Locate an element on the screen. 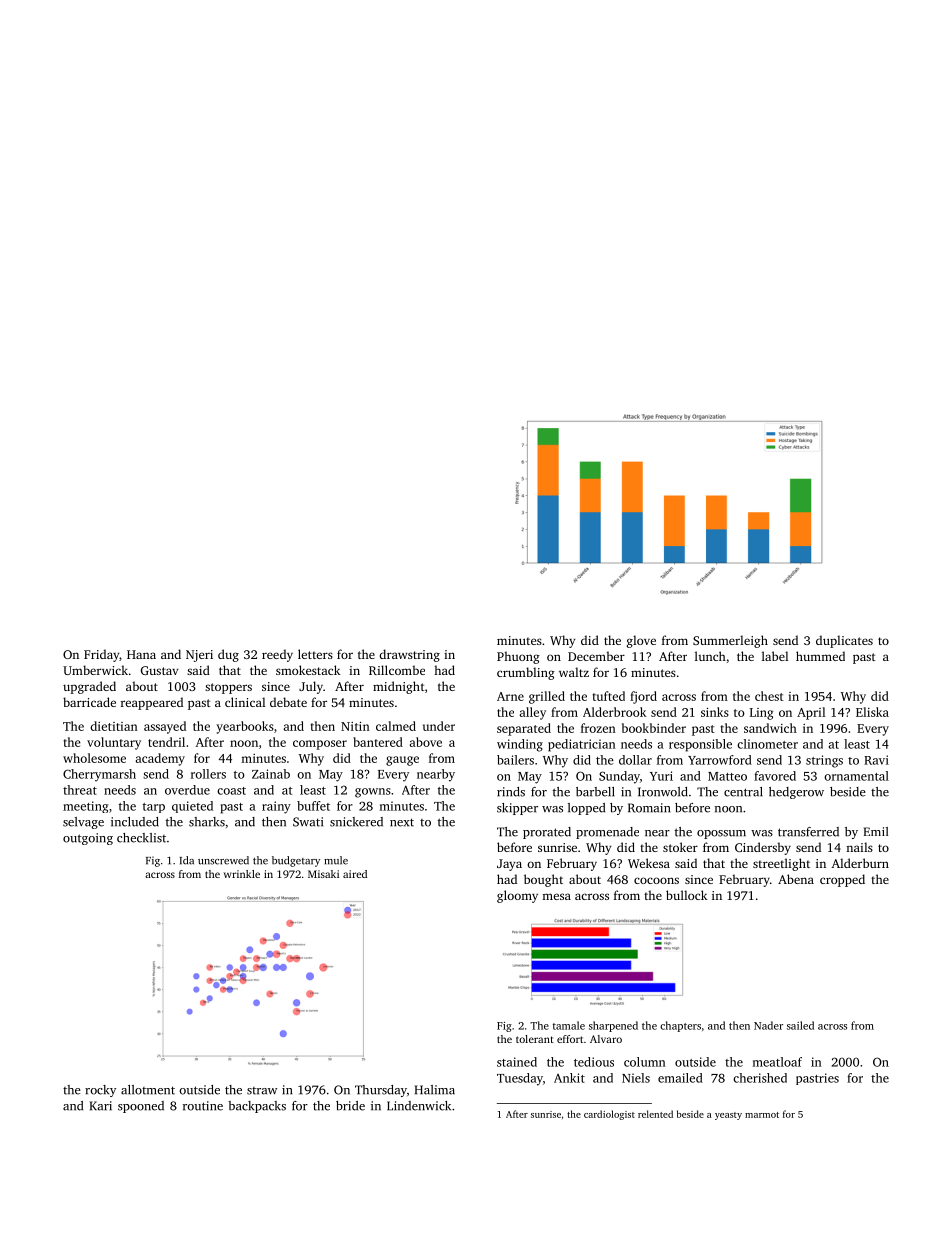 This screenshot has width=952, height=1233. tolerant is located at coordinates (535, 1039).
